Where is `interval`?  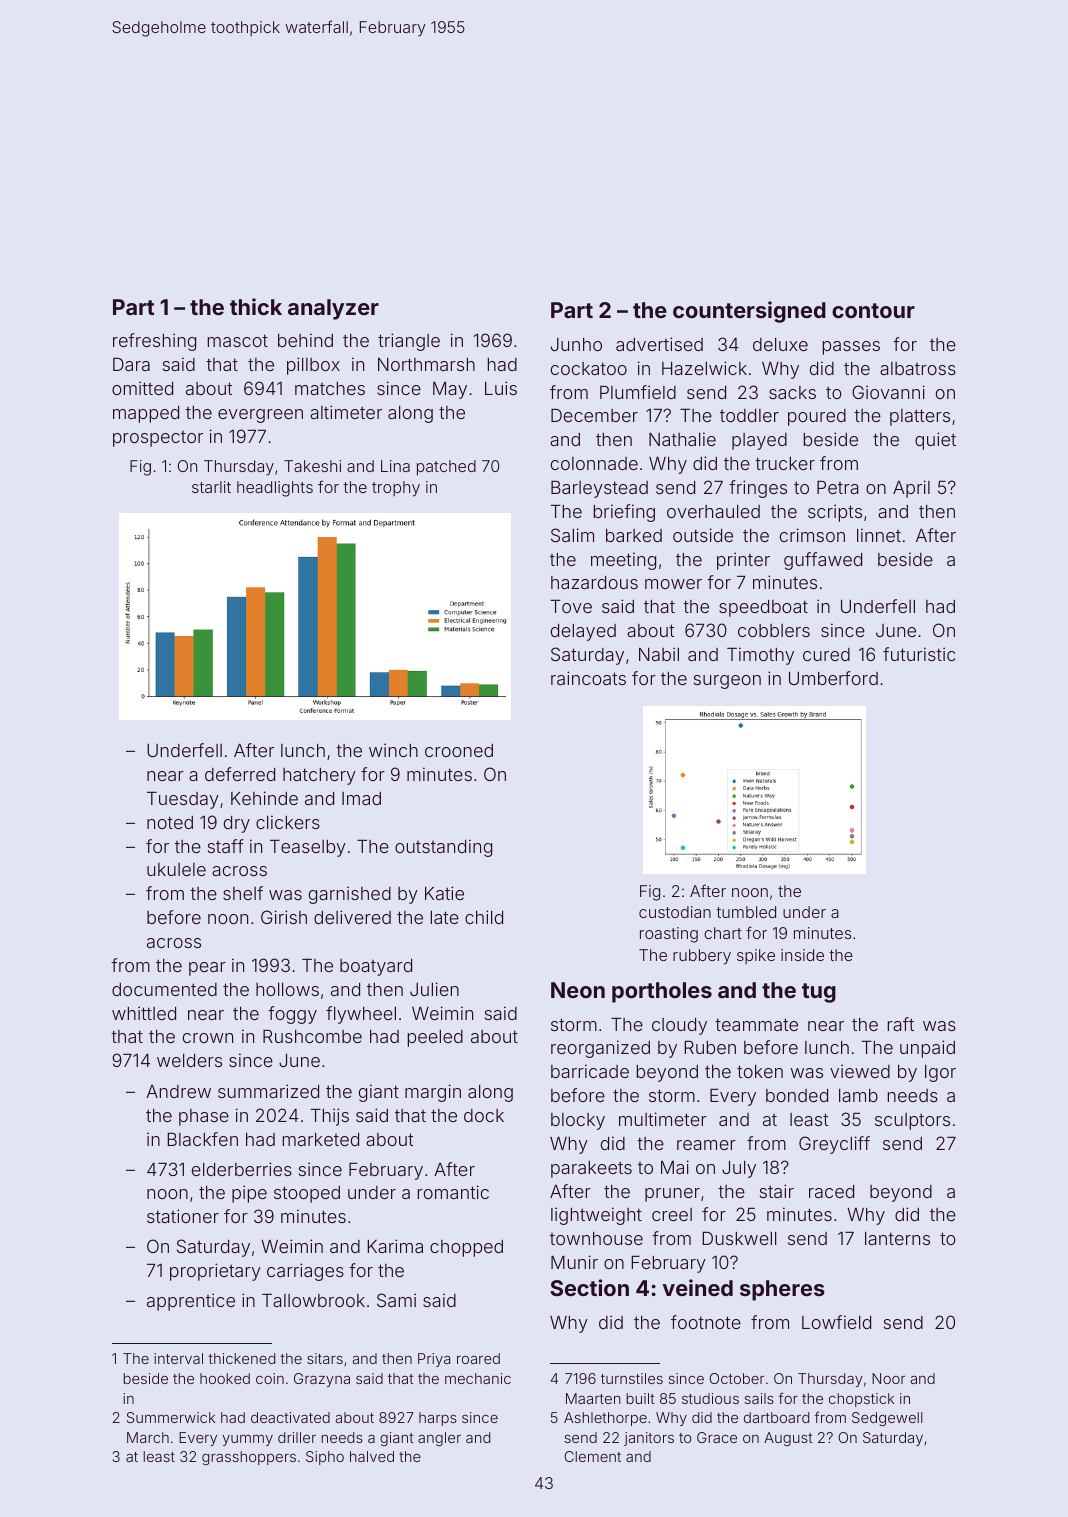 interval is located at coordinates (178, 1358).
